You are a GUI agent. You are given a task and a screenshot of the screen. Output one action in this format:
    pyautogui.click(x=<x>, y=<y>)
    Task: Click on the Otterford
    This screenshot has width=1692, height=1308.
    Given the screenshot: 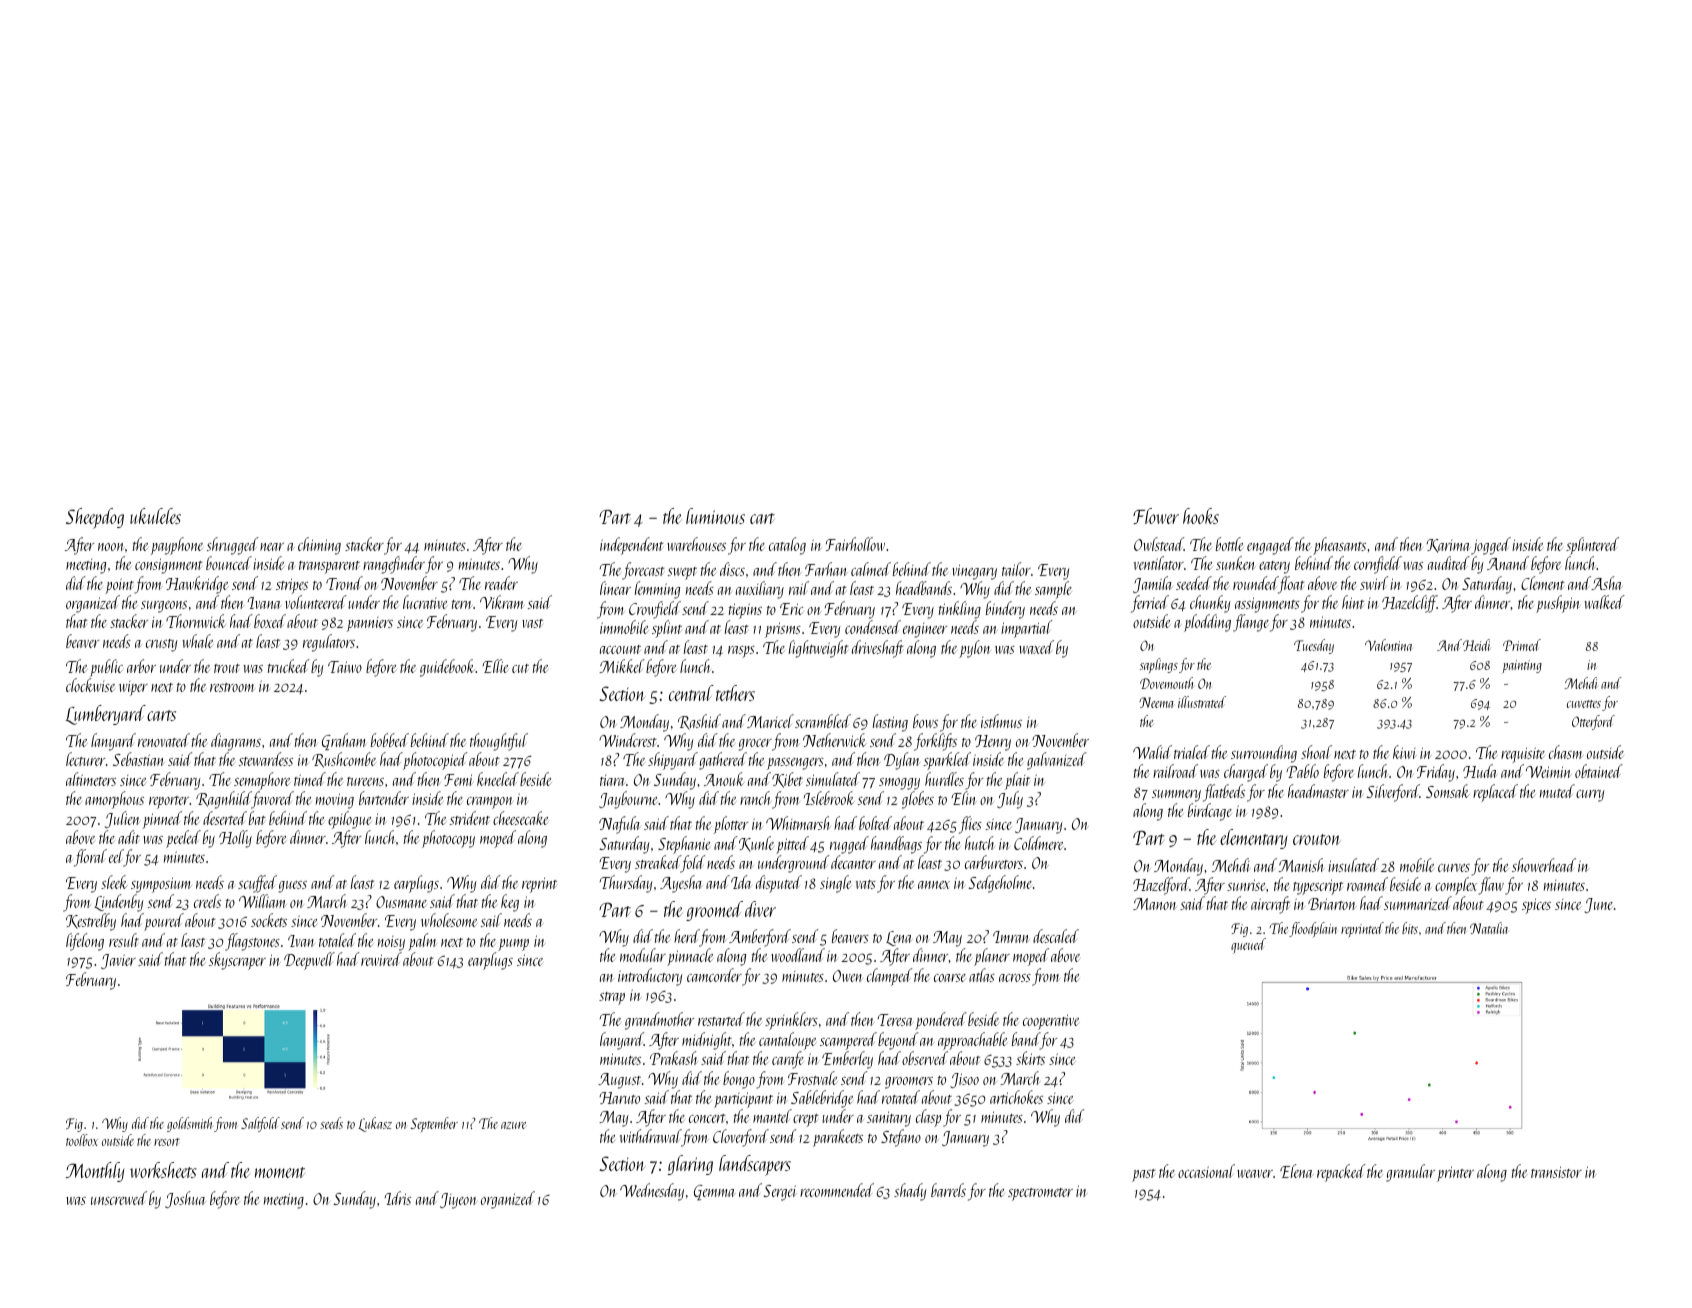 What is the action you would take?
    pyautogui.click(x=1593, y=722)
